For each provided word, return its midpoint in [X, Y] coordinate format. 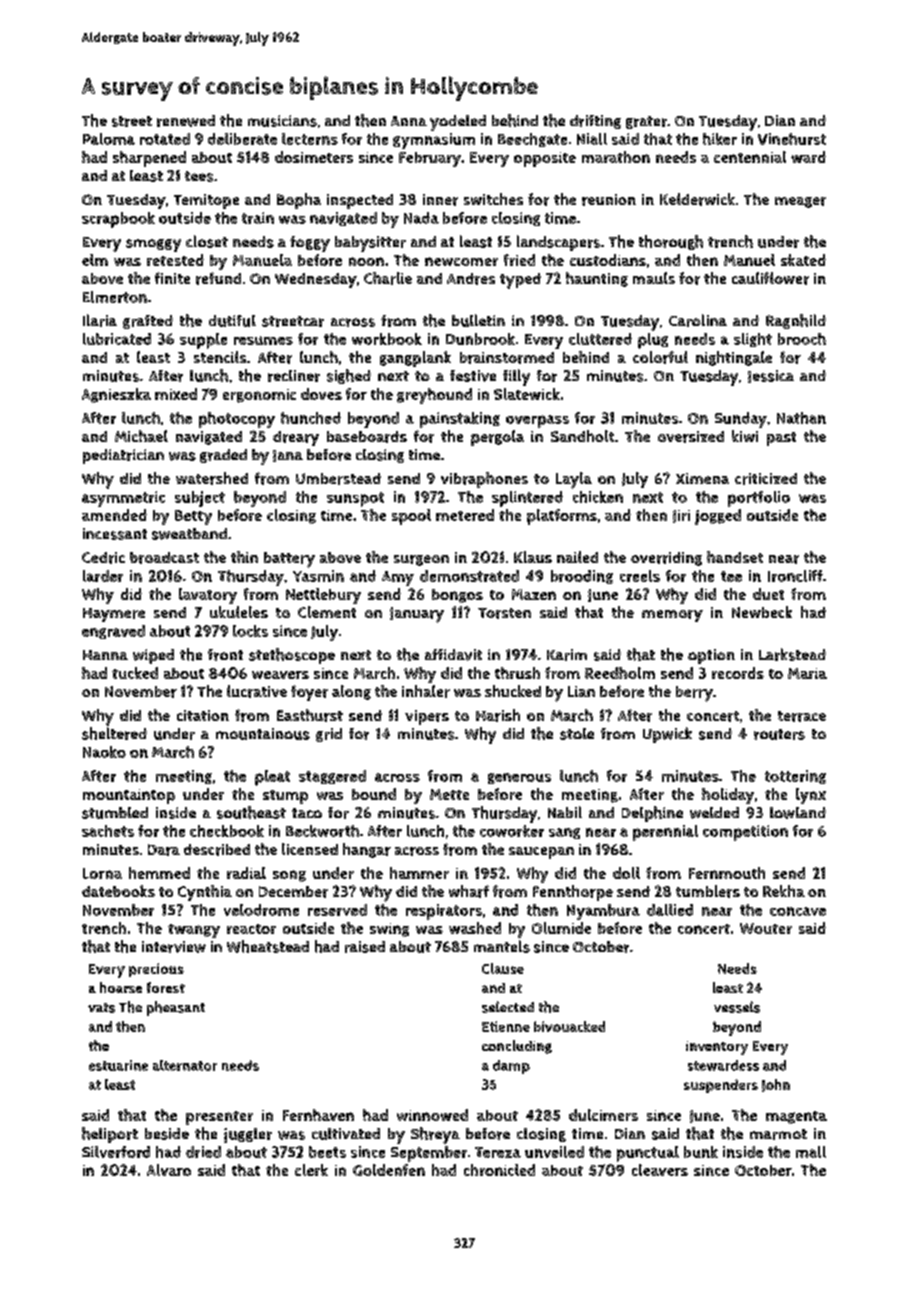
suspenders [721, 1086]
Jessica [771, 376]
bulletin [478, 320]
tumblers [708, 891]
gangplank [415, 359]
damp [511, 1067]
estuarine [118, 1065]
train [258, 218]
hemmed [159, 873]
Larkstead [792, 654]
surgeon [421, 560]
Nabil [565, 812]
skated [803, 260]
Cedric [103, 558]
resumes [263, 340]
